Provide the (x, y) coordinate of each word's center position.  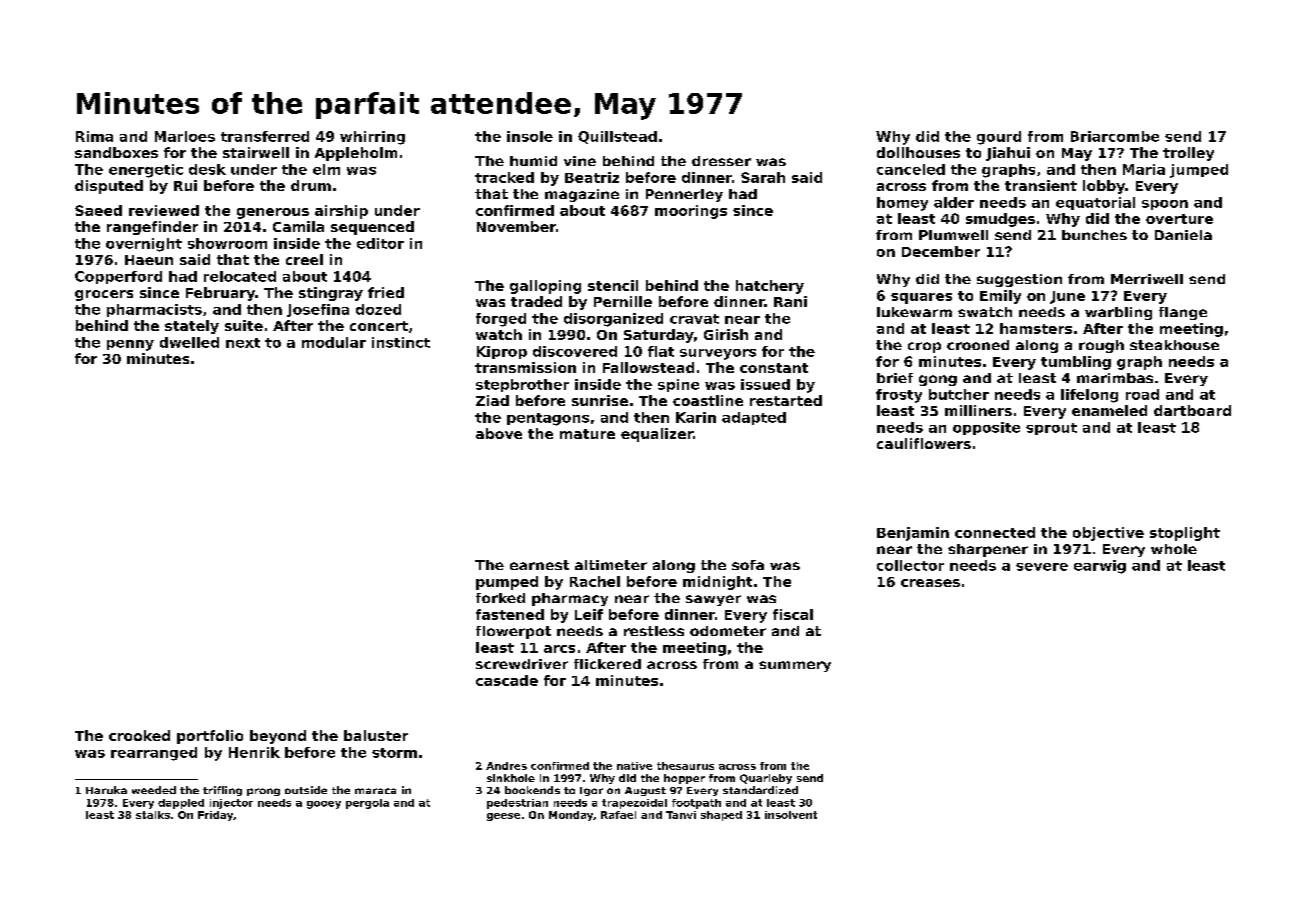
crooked (139, 735)
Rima (94, 136)
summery (795, 666)
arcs (559, 649)
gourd (999, 138)
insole (530, 136)
